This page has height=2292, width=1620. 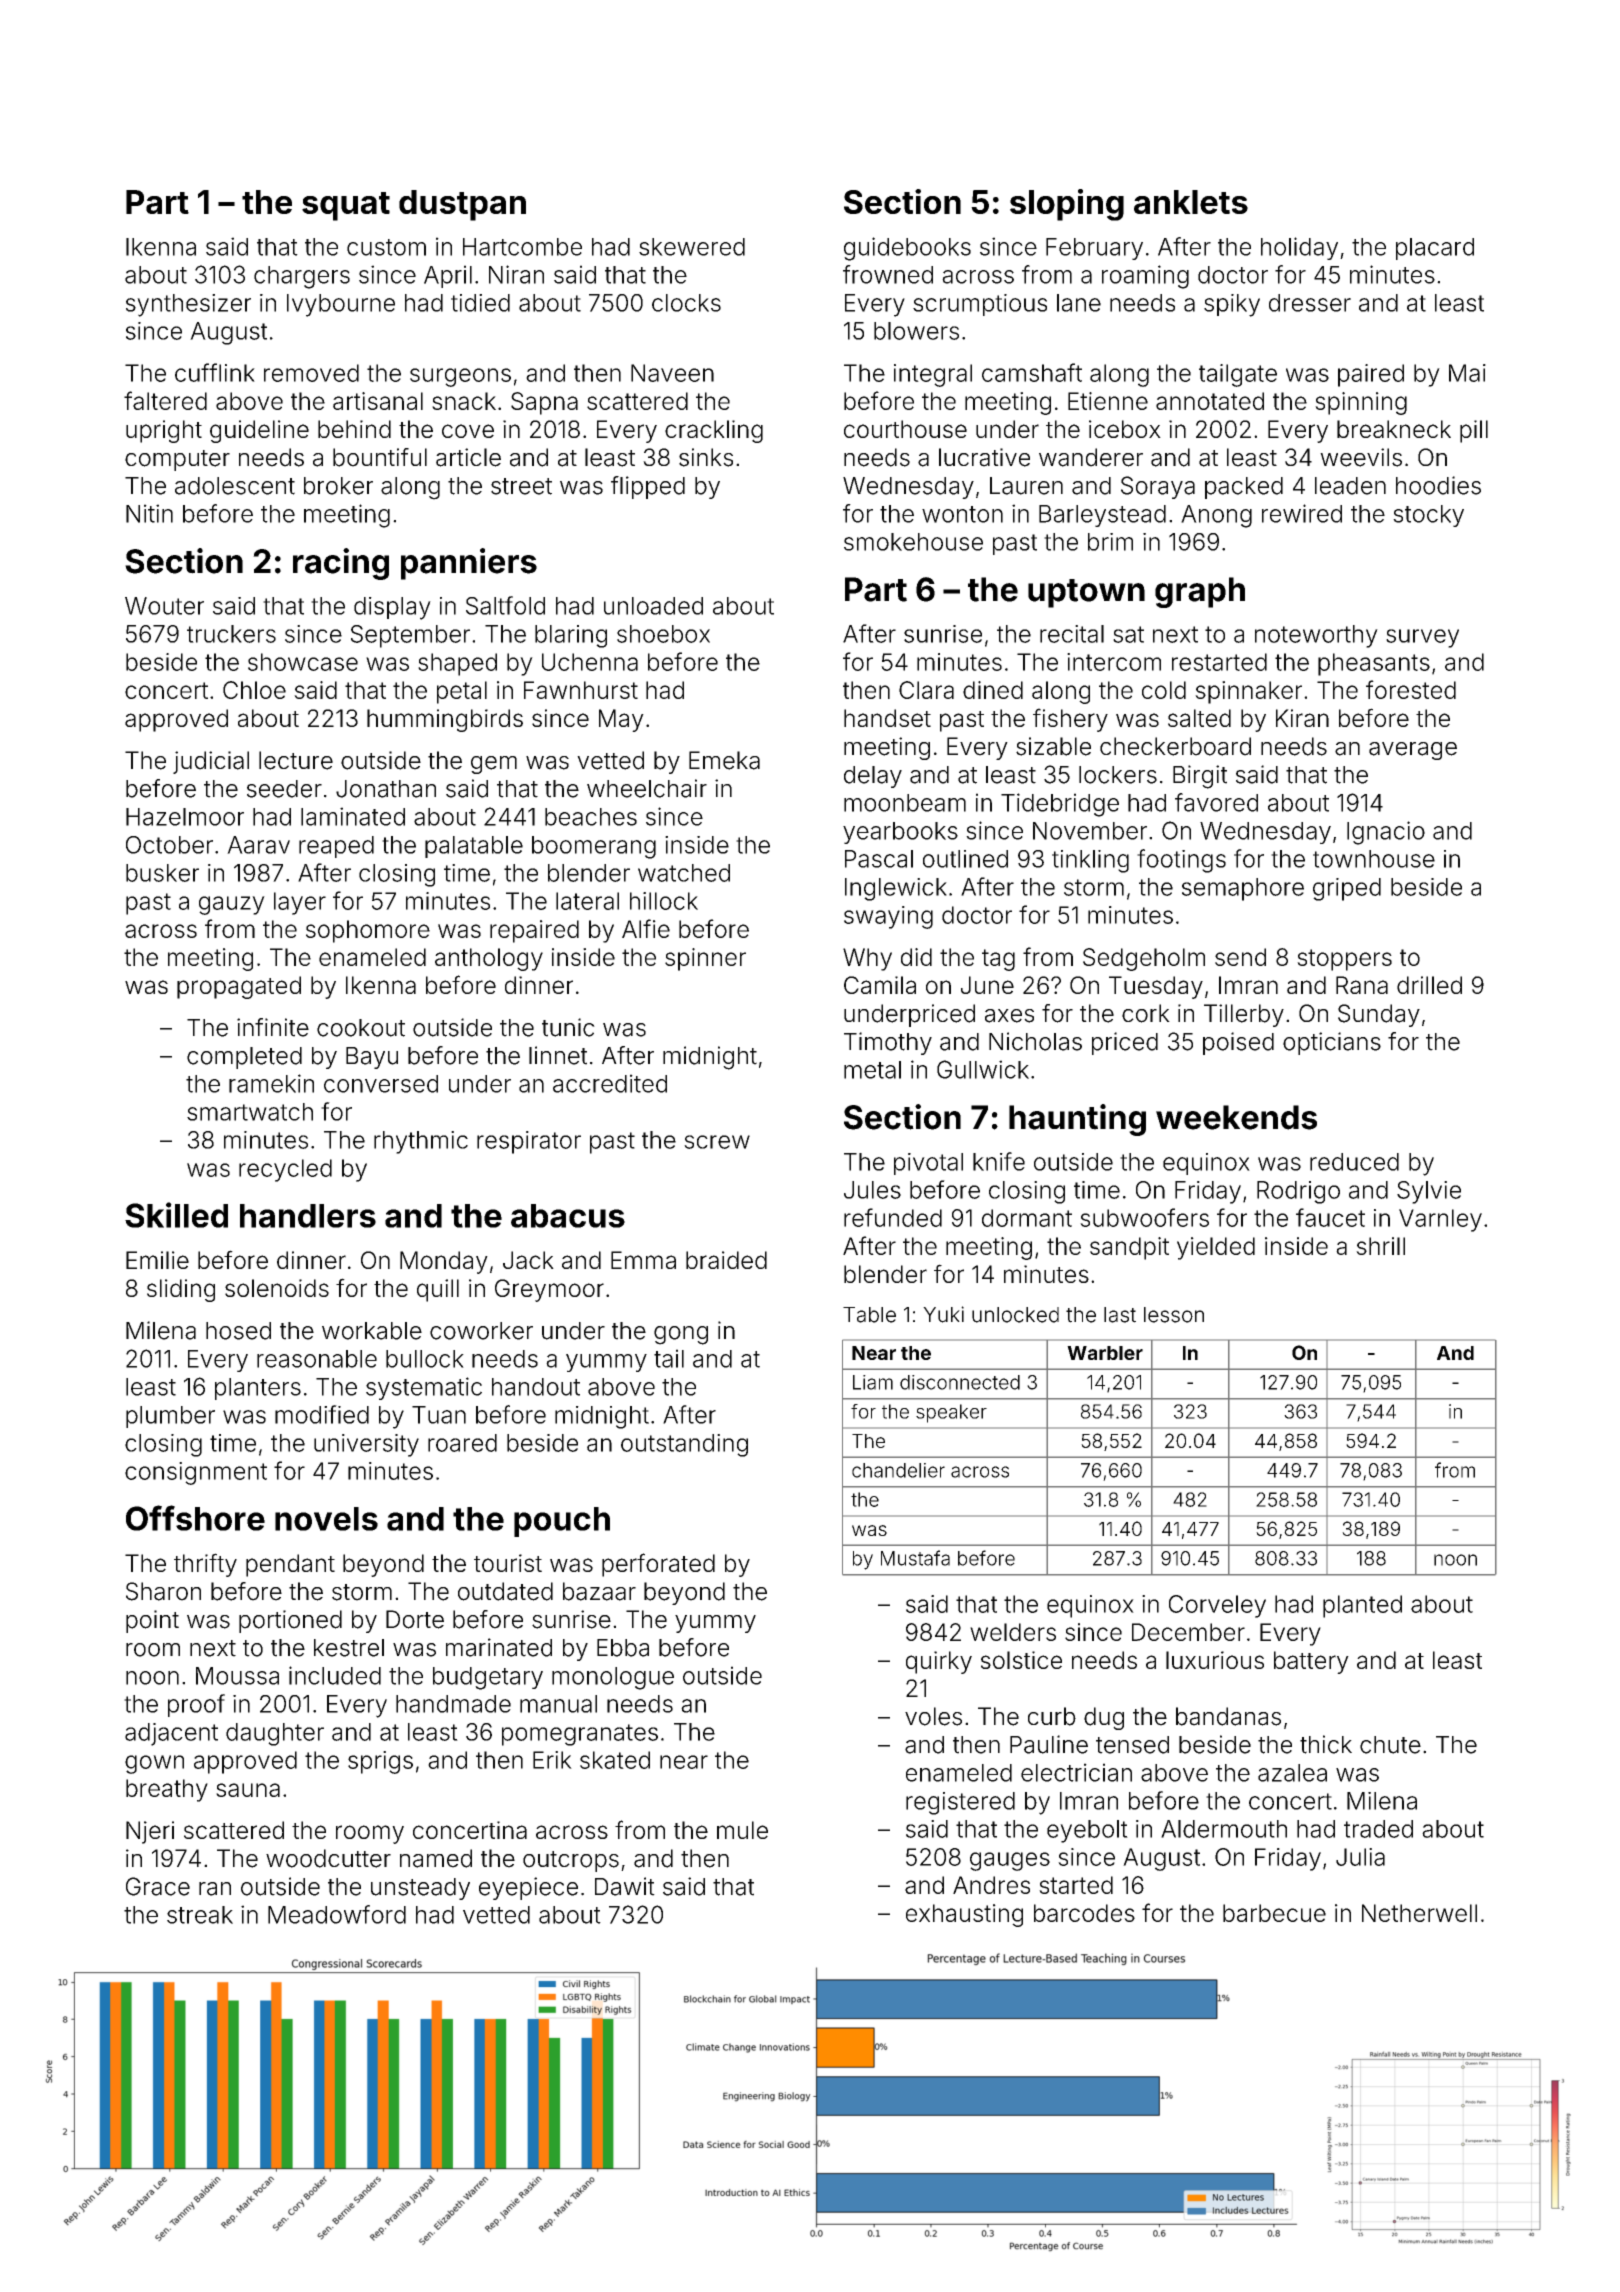 What do you see at coordinates (188, 305) in the page?
I see `synthesizer` at bounding box center [188, 305].
